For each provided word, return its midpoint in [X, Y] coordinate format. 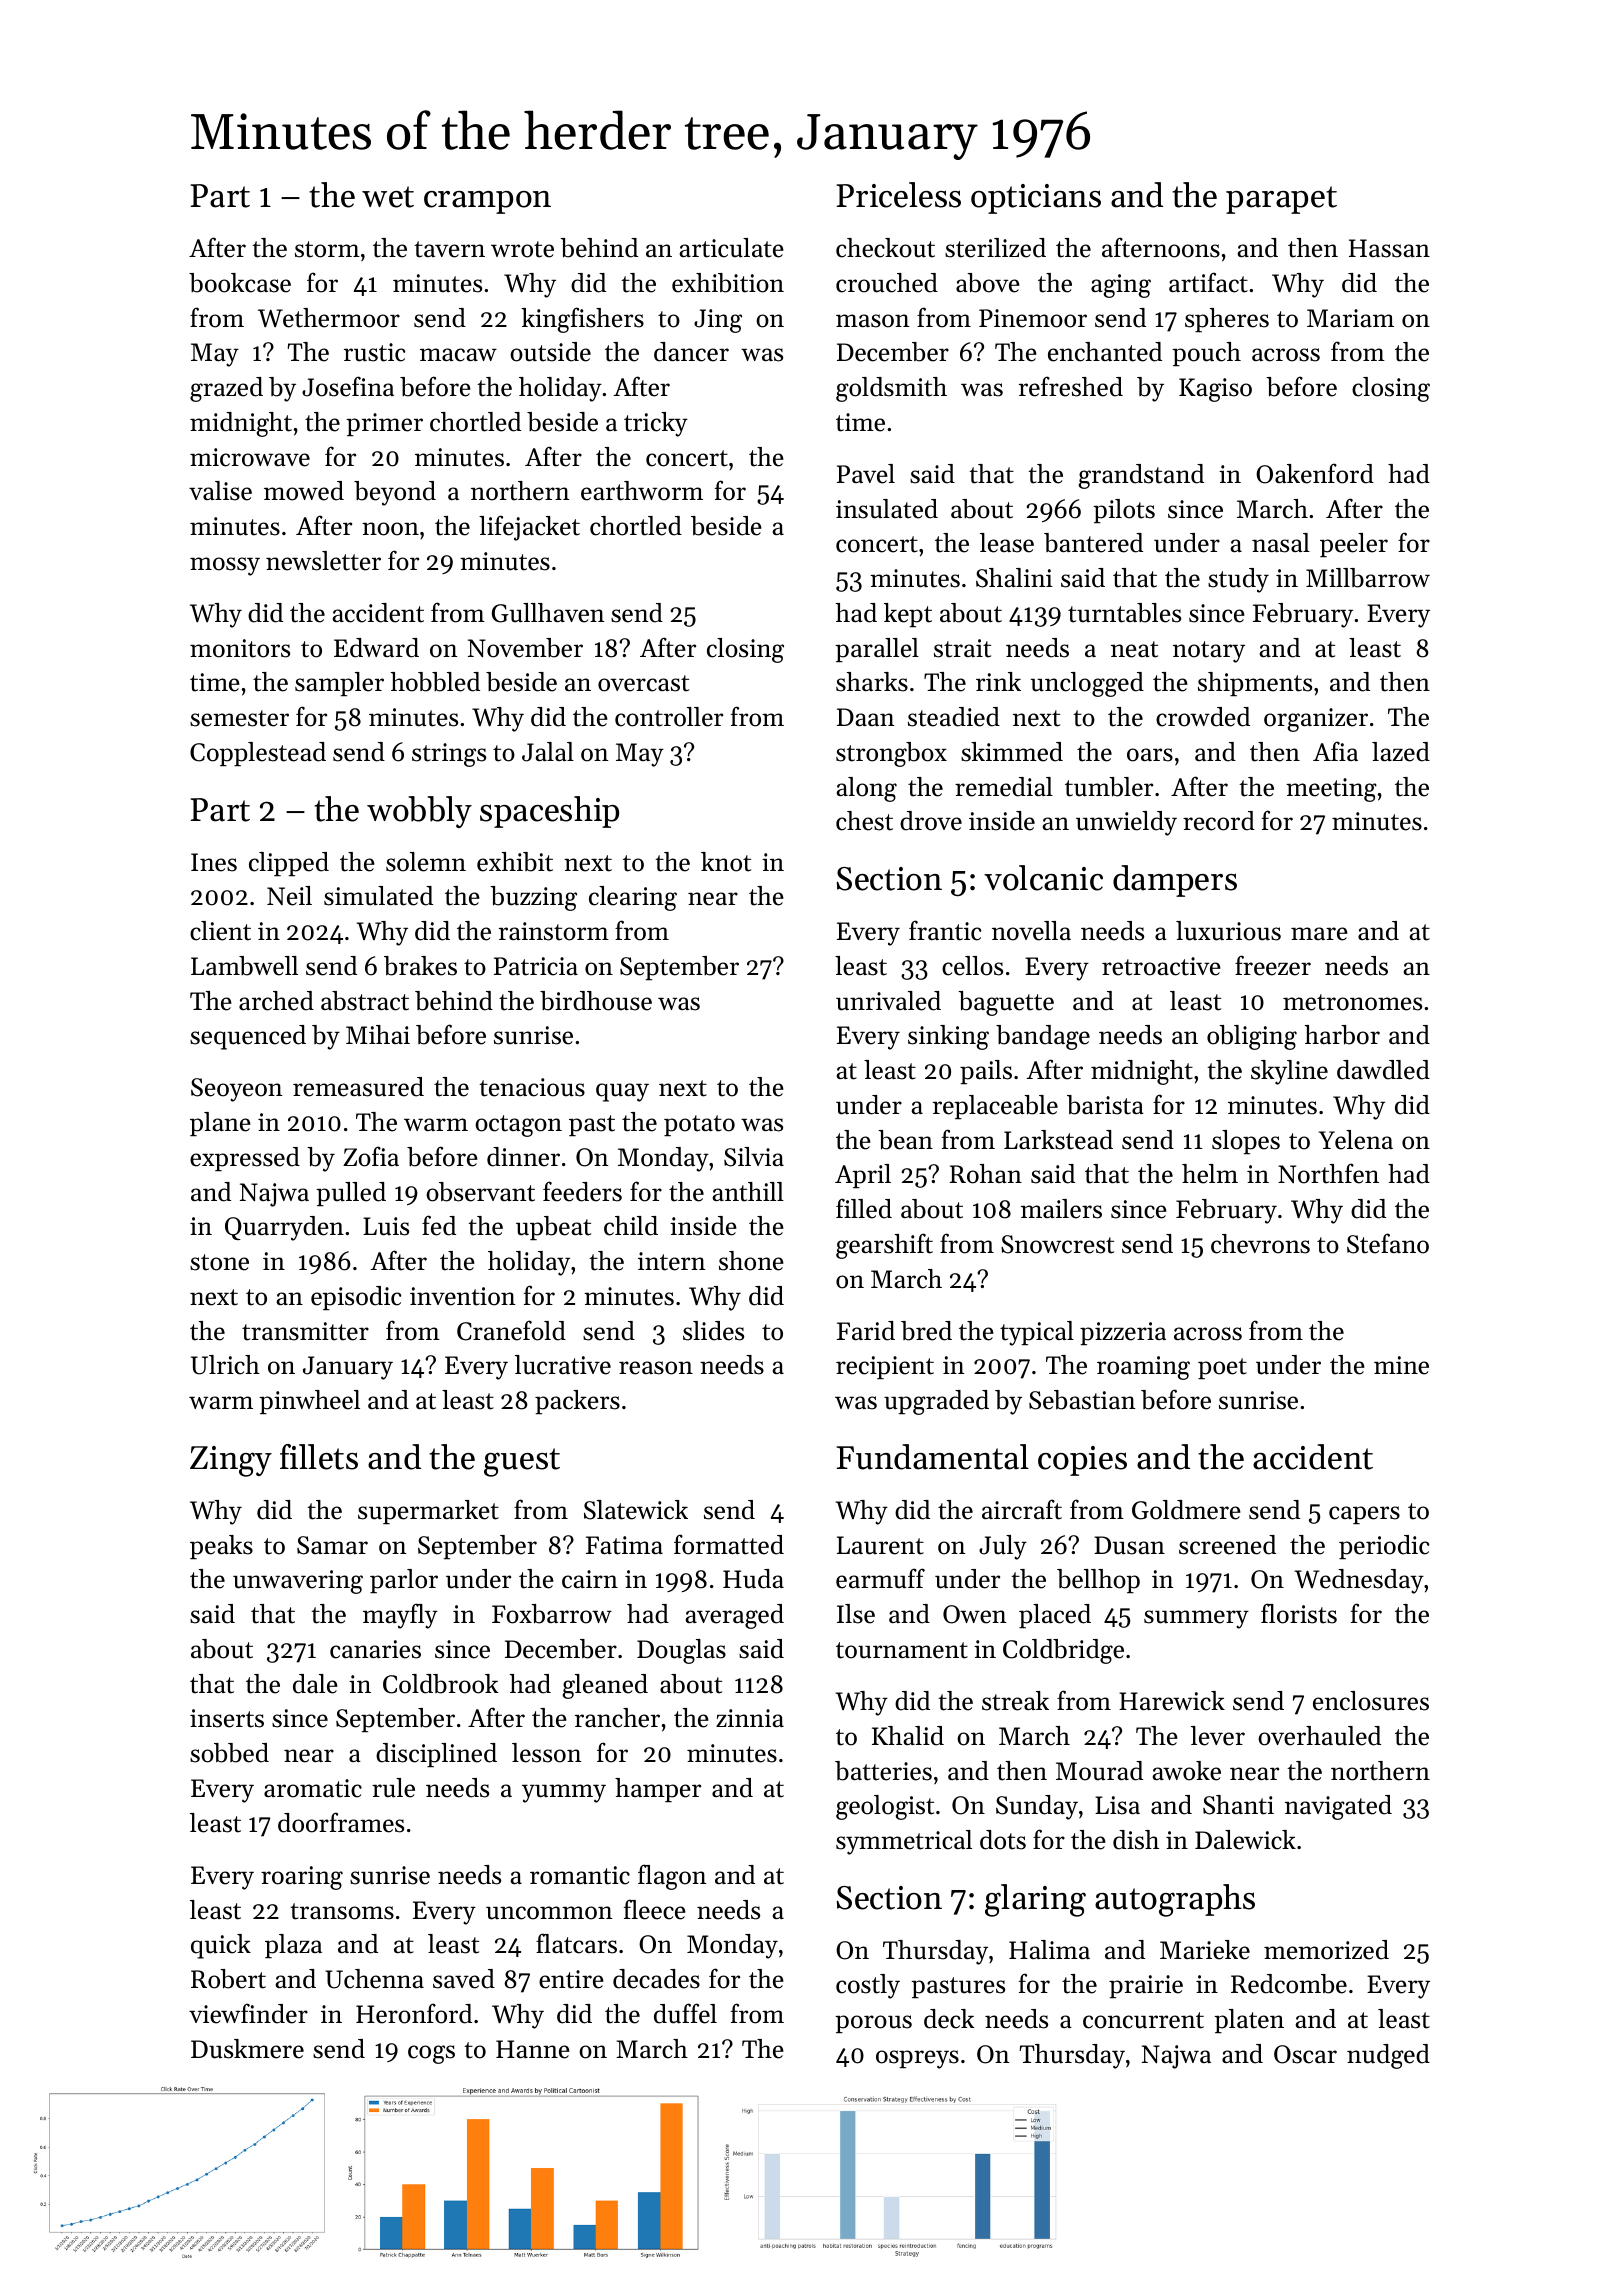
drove [931, 821]
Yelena [1356, 1140]
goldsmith [891, 389]
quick [221, 1946]
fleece [655, 1909]
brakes [420, 966]
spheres [1227, 320]
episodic [356, 1298]
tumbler [1109, 787]
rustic [374, 352]
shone [751, 1261]
